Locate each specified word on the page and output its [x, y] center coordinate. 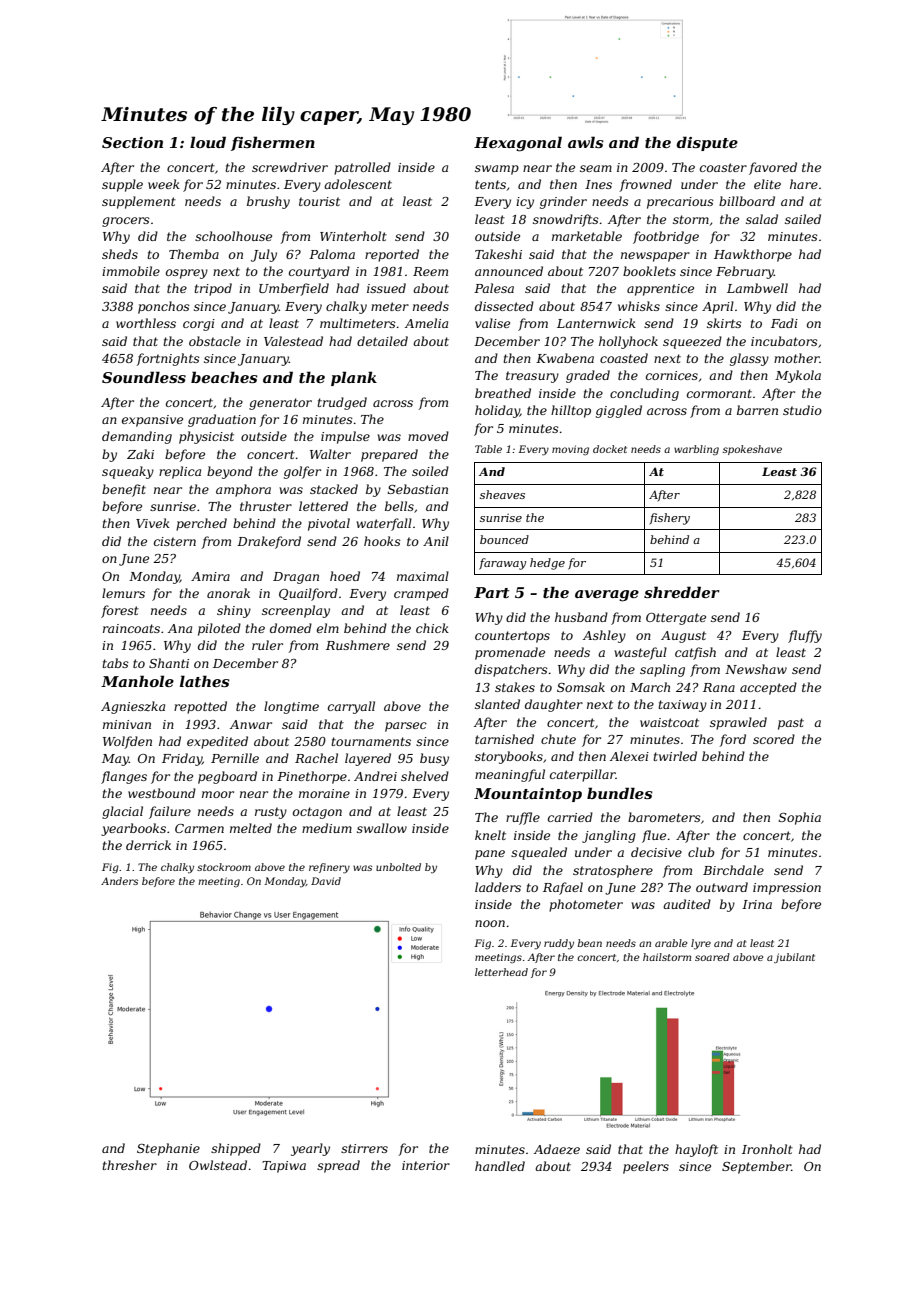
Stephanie [168, 1149]
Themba [194, 254]
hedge [547, 564]
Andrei [375, 776]
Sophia [800, 818]
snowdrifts [566, 220]
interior [426, 1165]
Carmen [199, 828]
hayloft [696, 1150]
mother [797, 358]
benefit [124, 490]
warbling [696, 450]
